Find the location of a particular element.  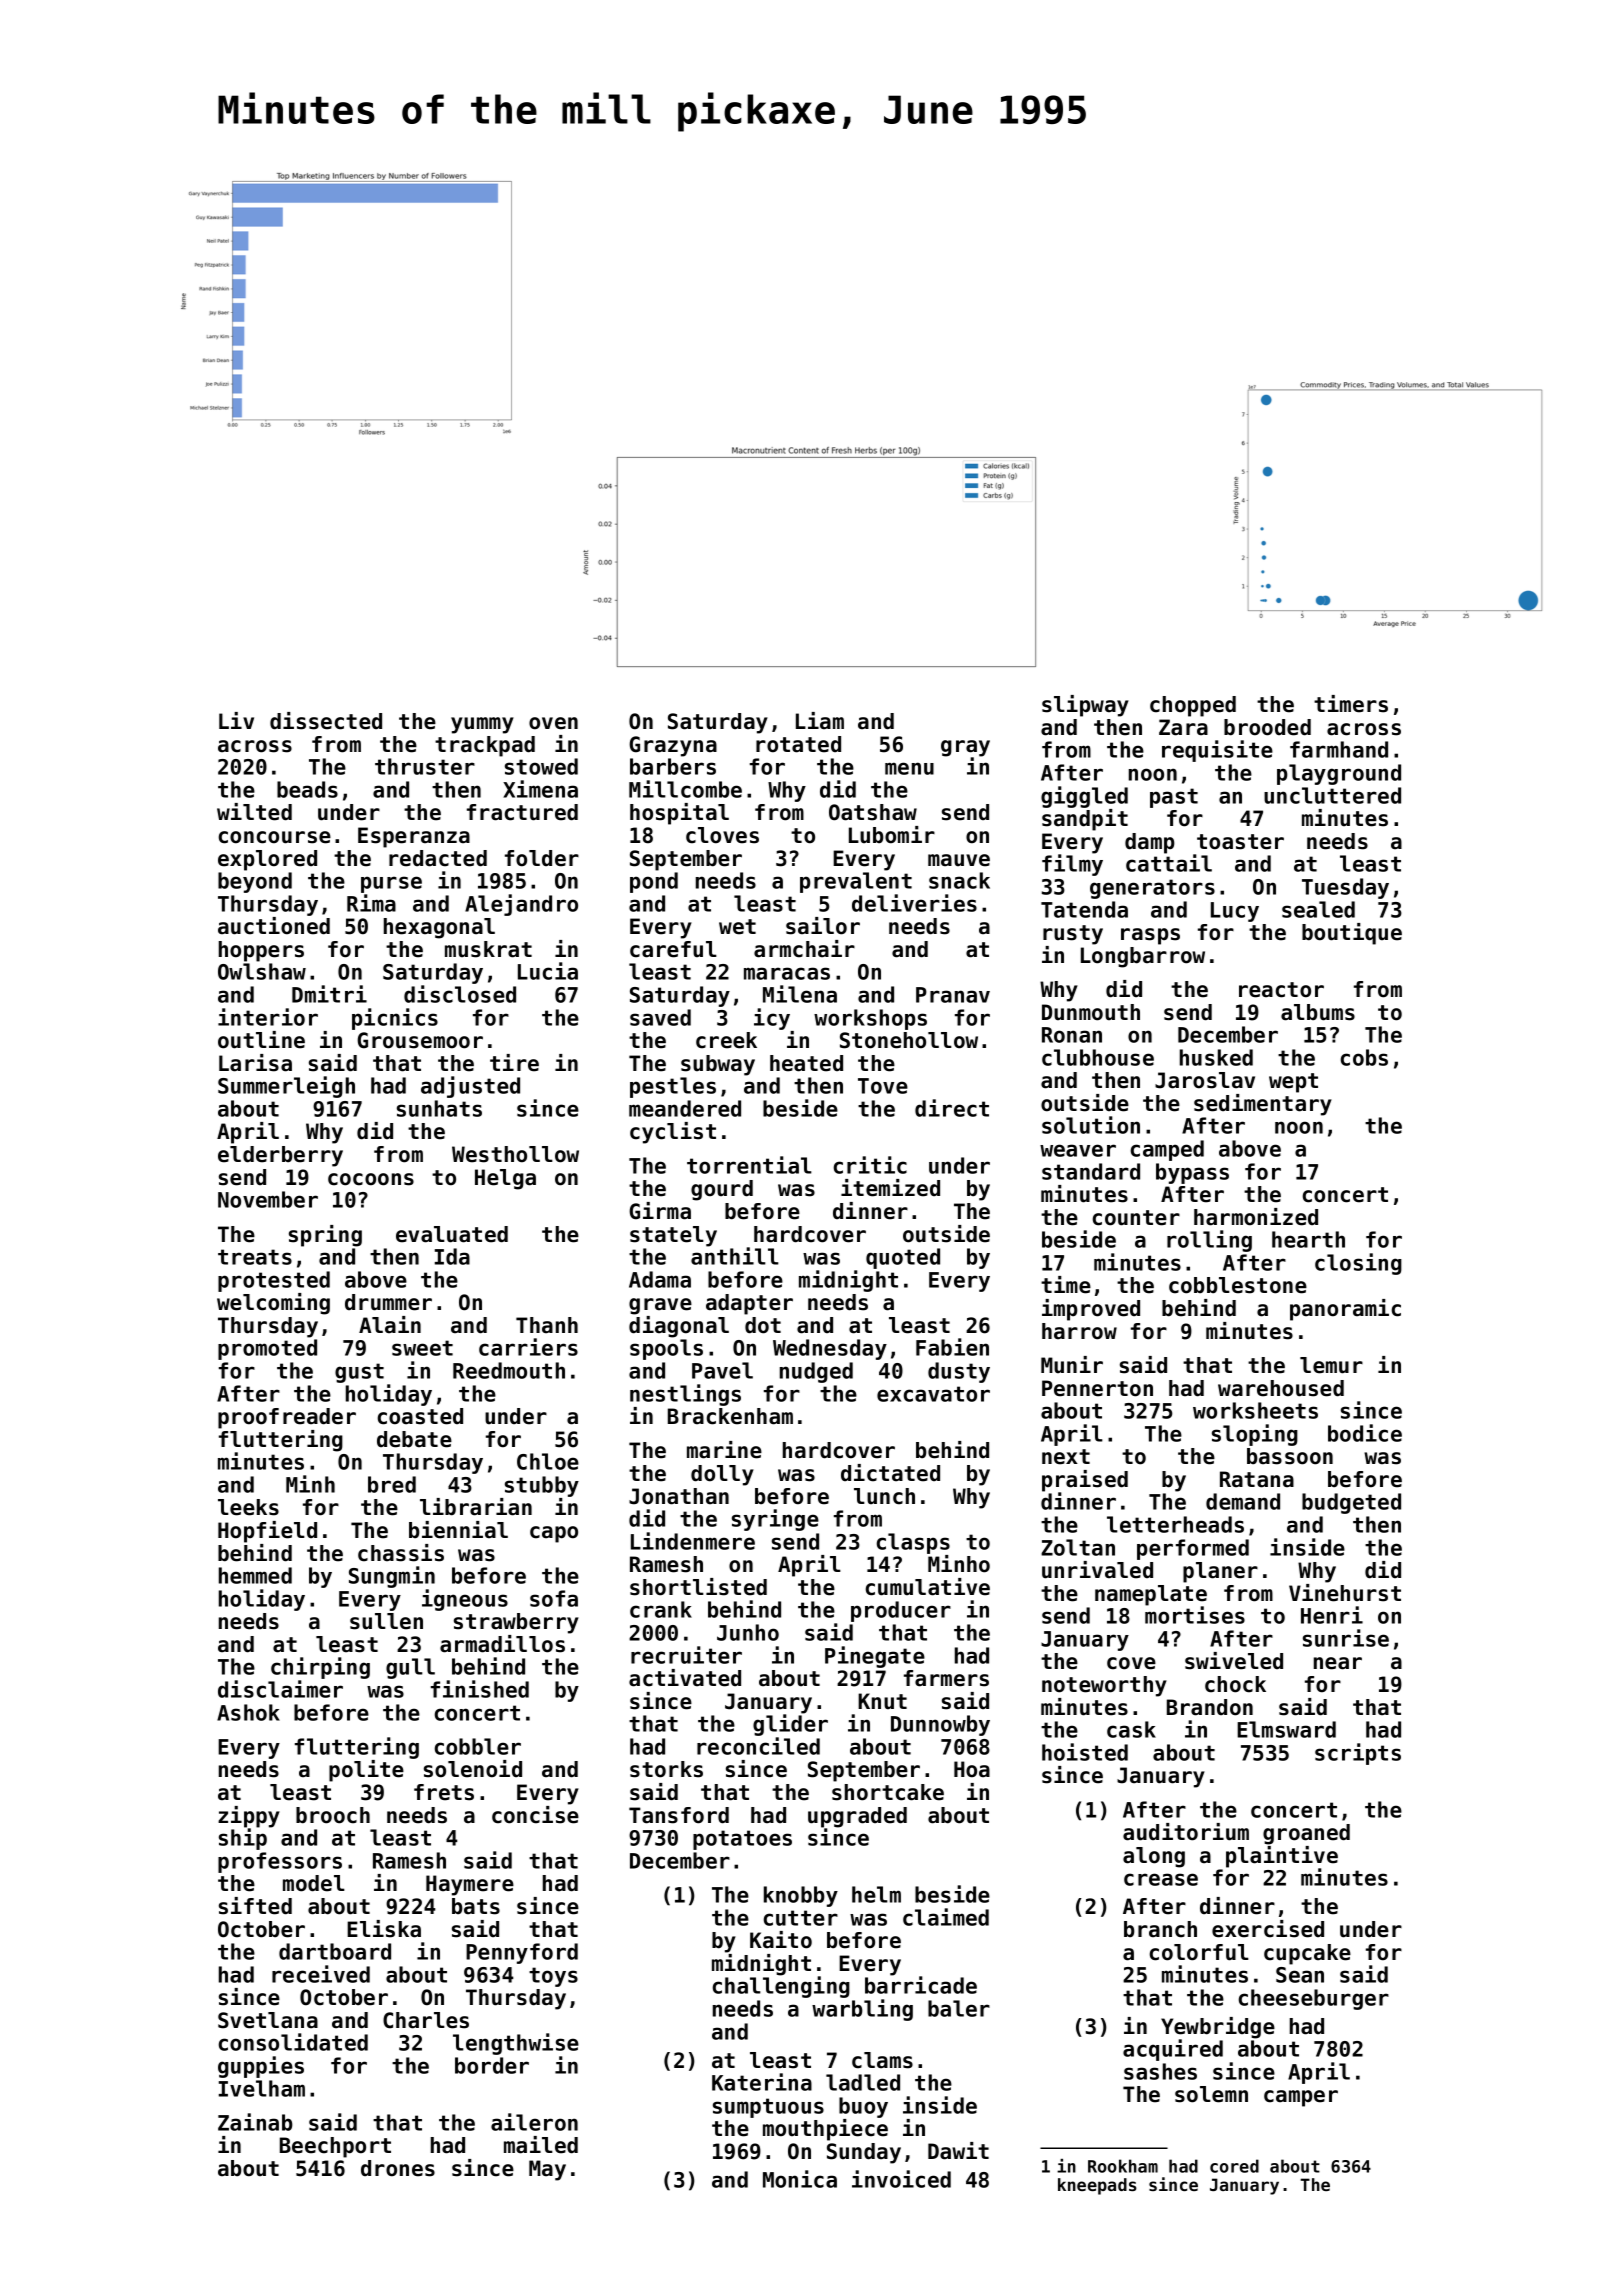

frets is located at coordinates (444, 1792).
